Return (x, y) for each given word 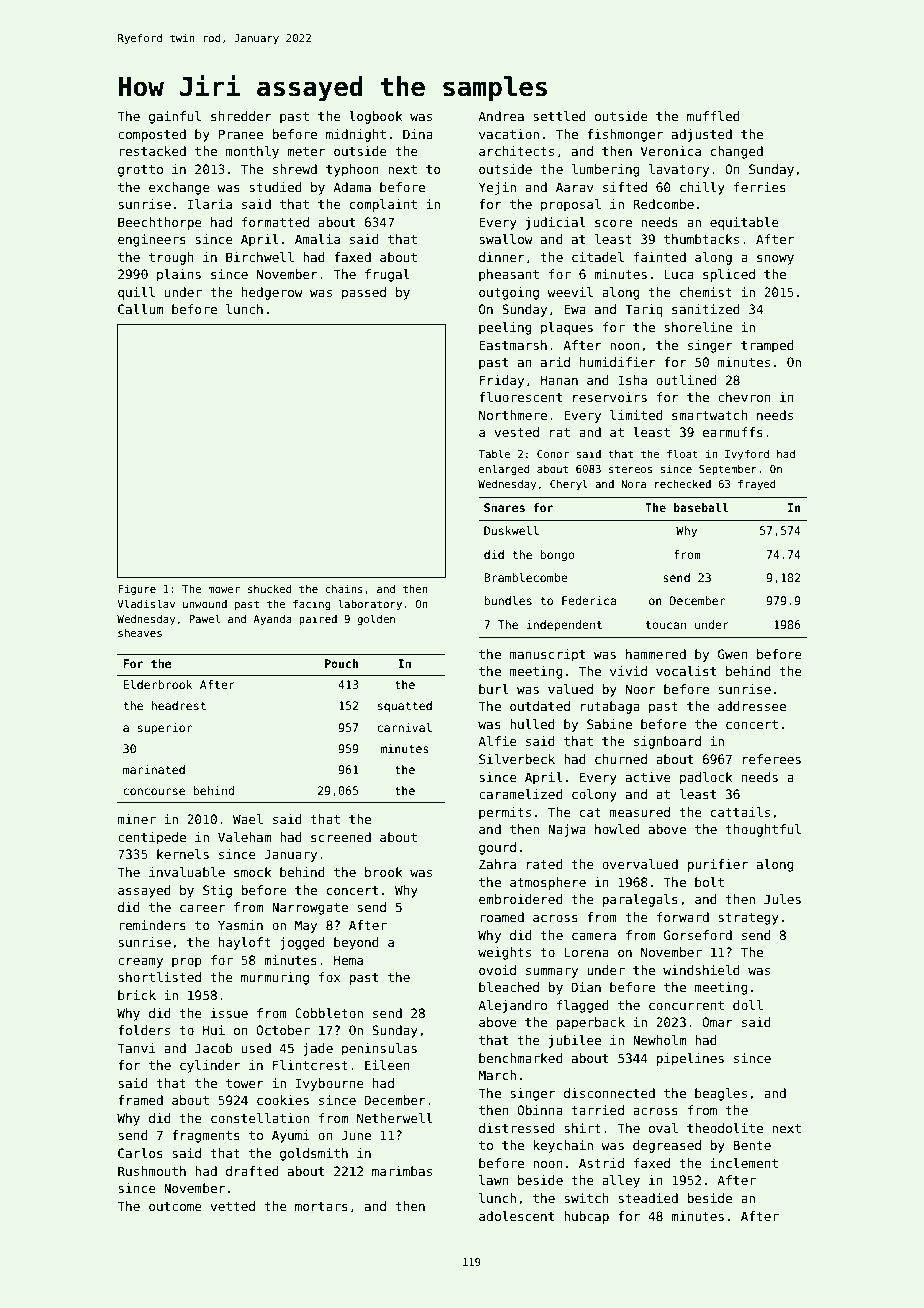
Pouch (341, 663)
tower (245, 1083)
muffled (713, 116)
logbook (376, 117)
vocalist (686, 671)
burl (493, 689)
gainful (175, 117)
